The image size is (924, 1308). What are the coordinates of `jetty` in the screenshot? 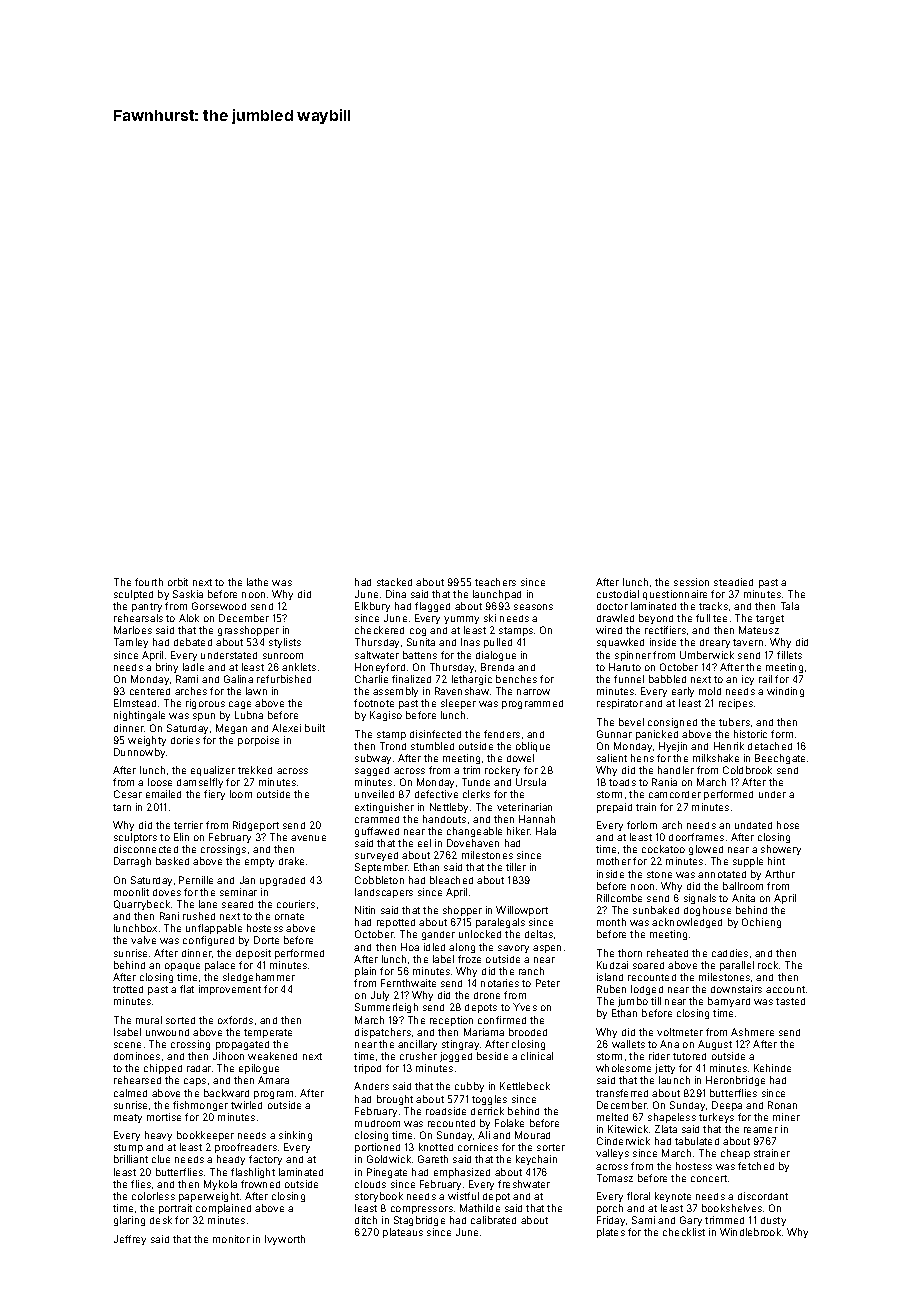 It's located at (665, 1069).
